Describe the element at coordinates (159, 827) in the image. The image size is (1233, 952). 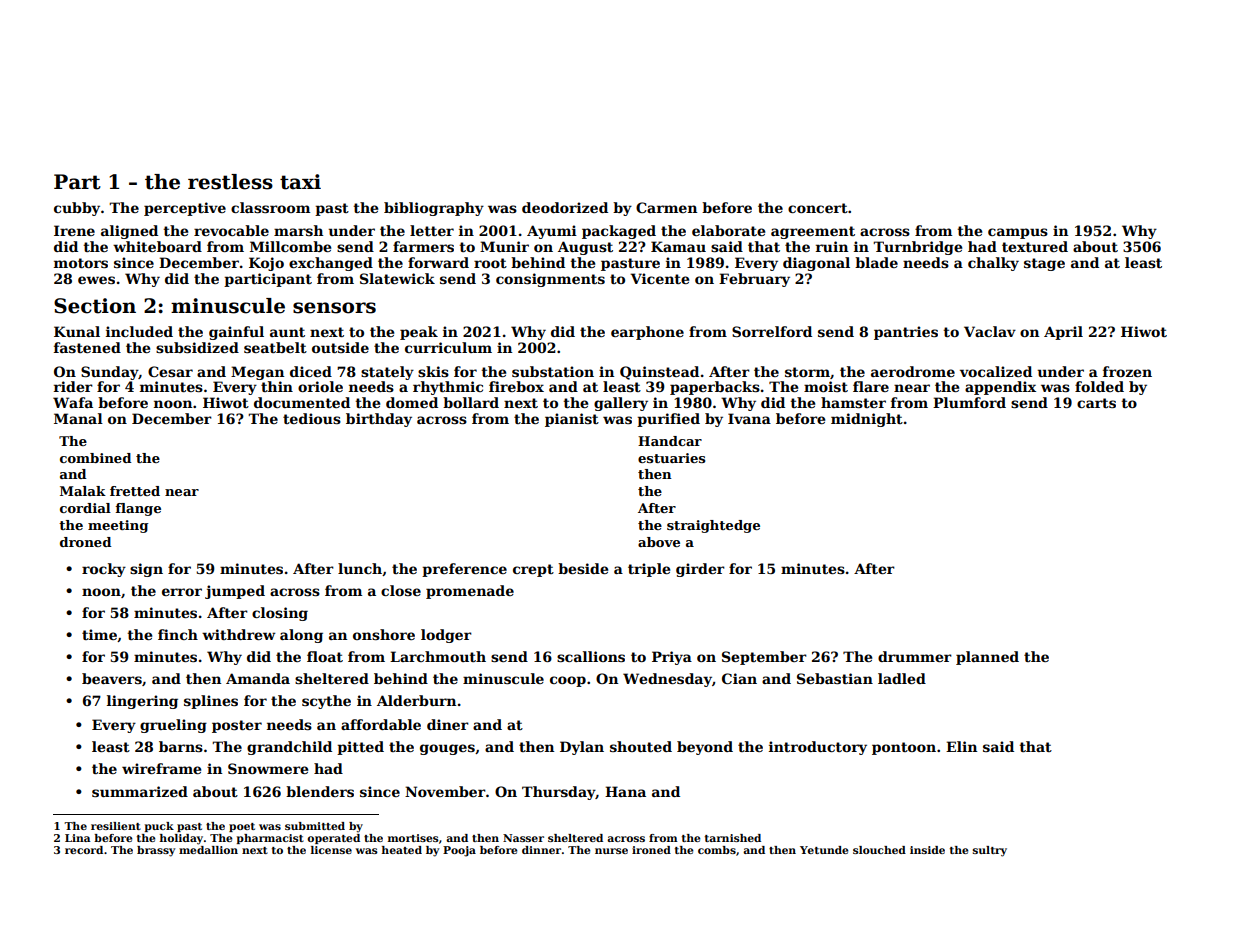
I see `puck` at that location.
